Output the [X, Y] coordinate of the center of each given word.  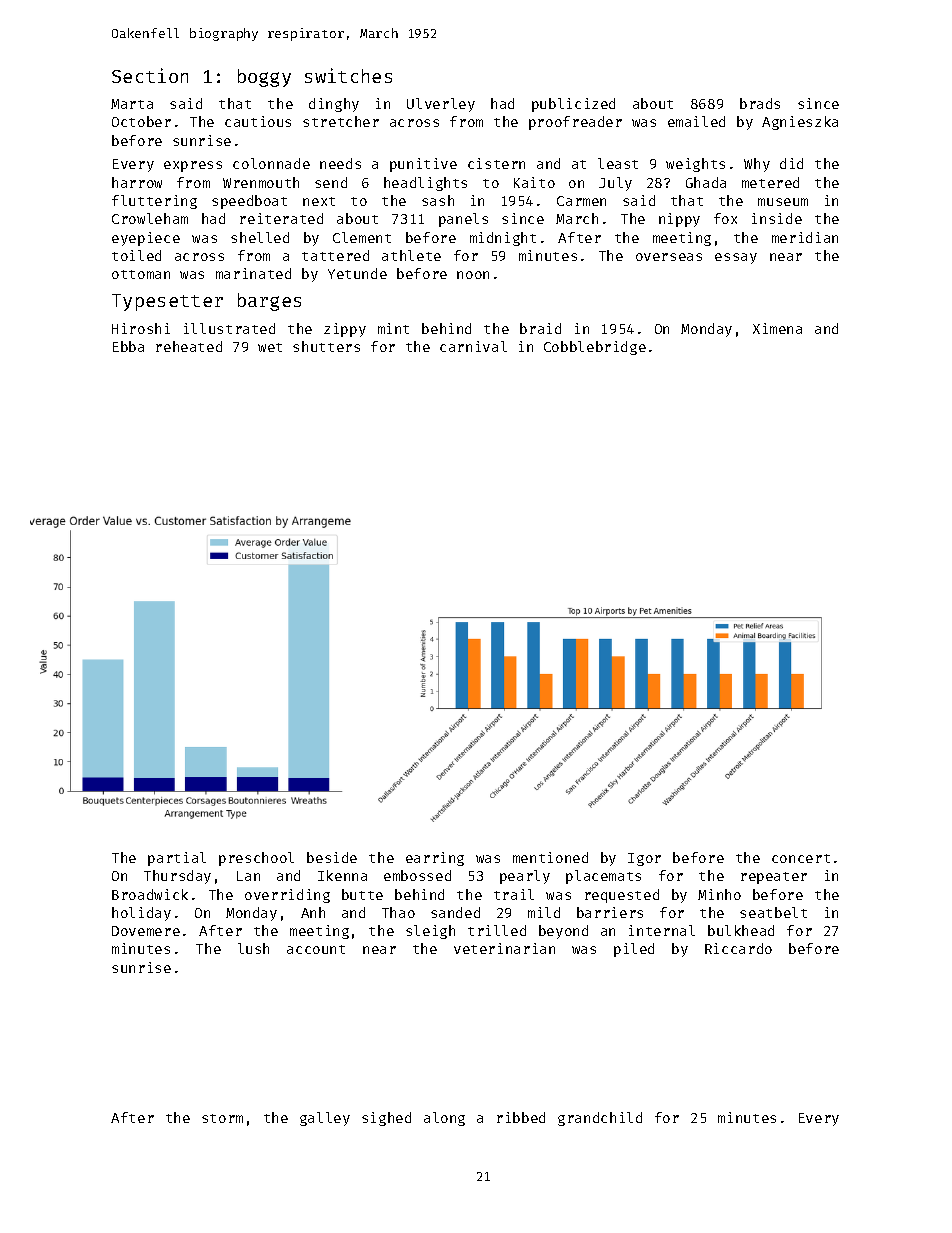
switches [348, 75]
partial [177, 859]
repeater [774, 878]
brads [760, 103]
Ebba [128, 346]
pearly [525, 877]
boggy [264, 78]
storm [222, 1118]
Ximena [777, 328]
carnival [473, 346]
